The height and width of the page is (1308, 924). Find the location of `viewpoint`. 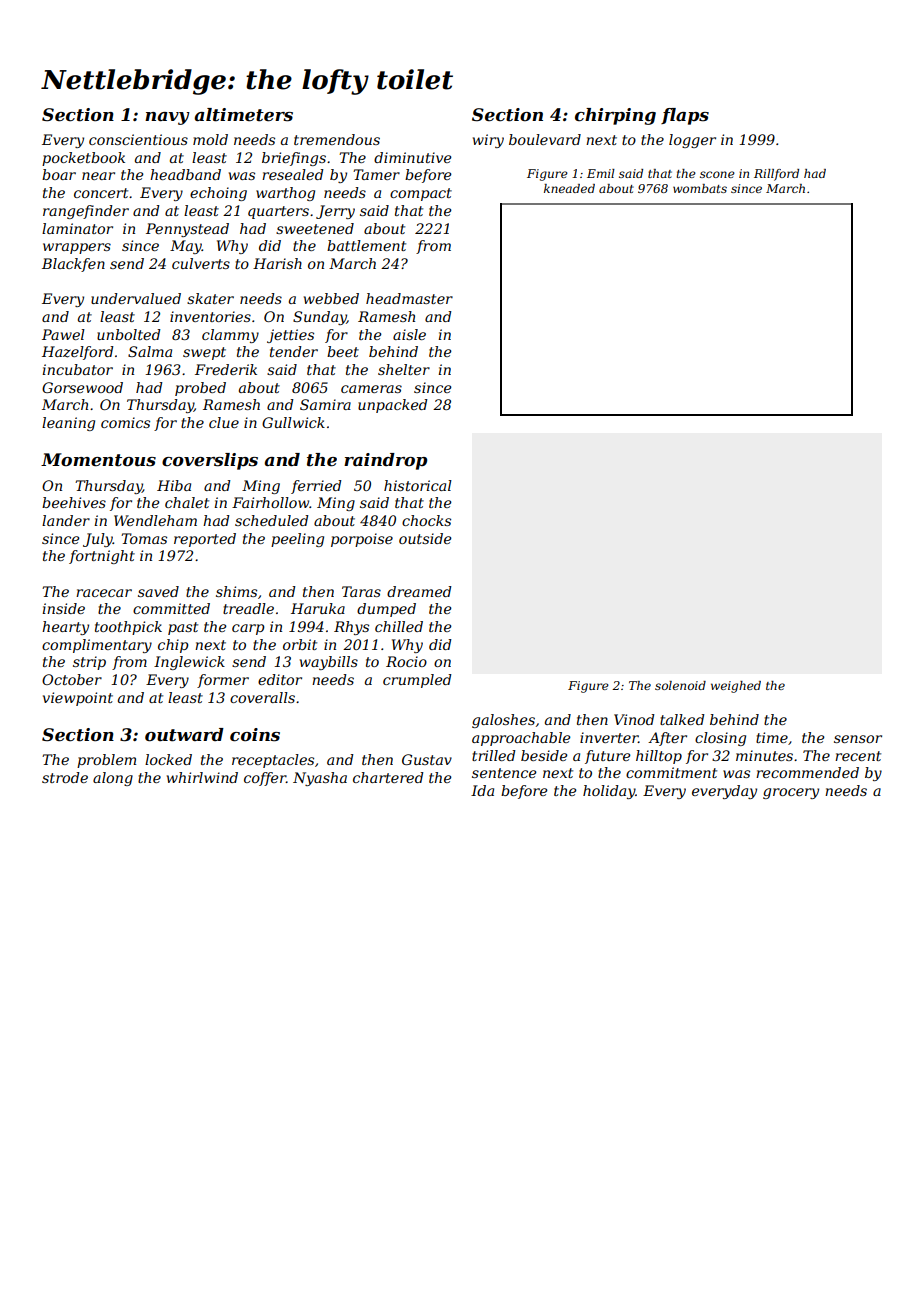

viewpoint is located at coordinates (78, 699).
